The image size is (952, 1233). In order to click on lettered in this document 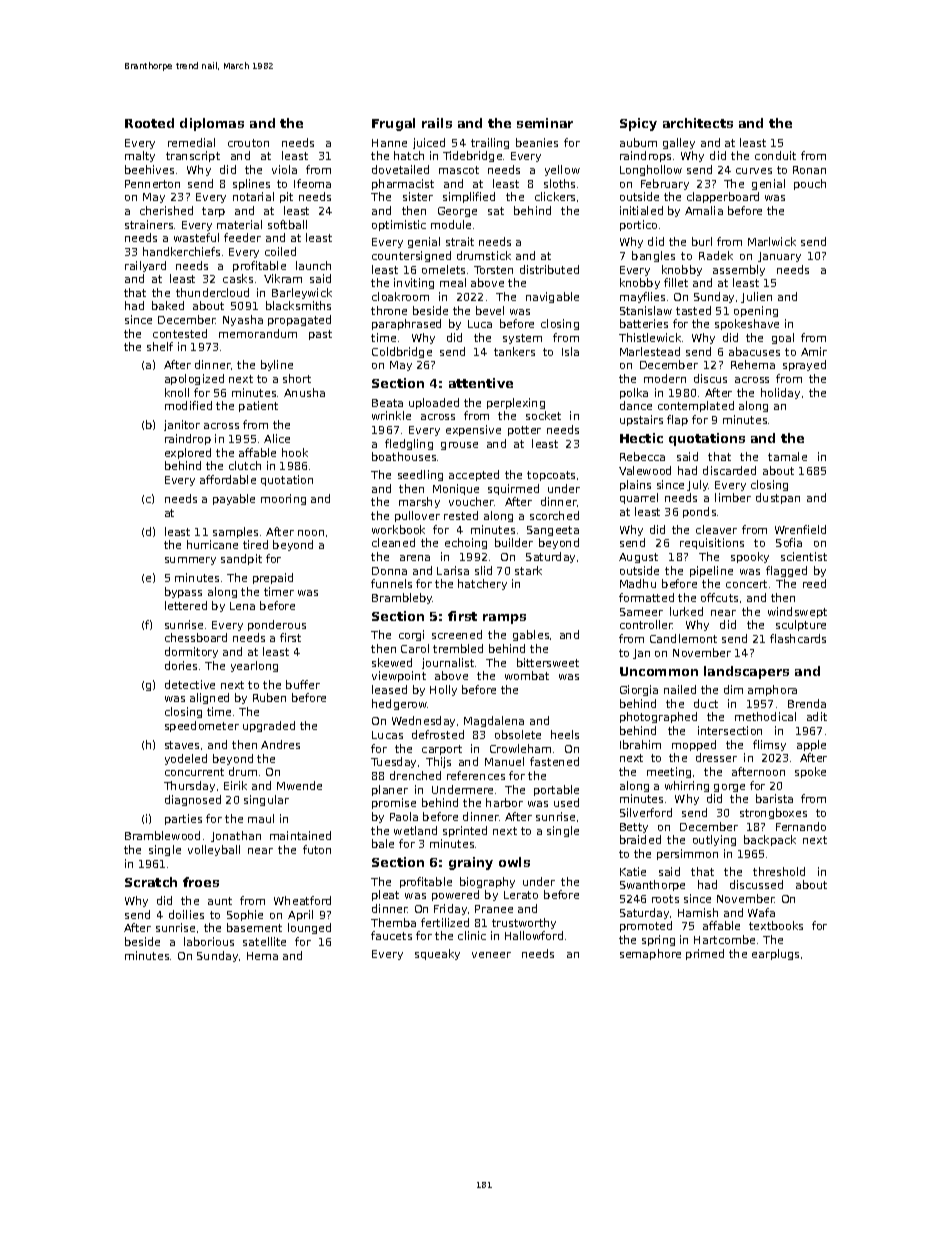, I will do `click(186, 605)`.
